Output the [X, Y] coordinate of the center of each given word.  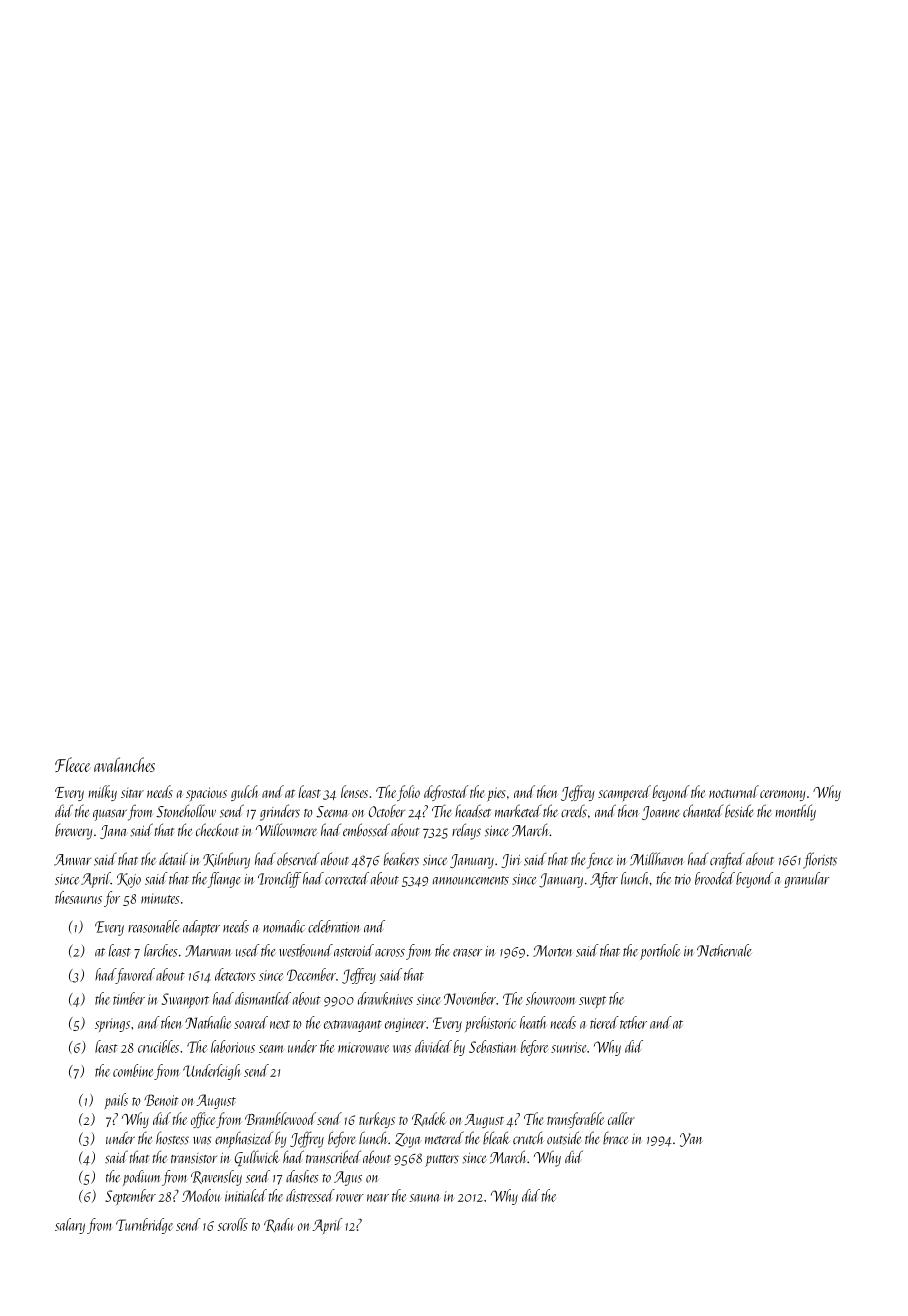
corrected [347, 878]
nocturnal [734, 791]
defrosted [446, 793]
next [280, 1024]
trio [683, 879]
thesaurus [78, 897]
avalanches [124, 764]
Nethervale [724, 950]
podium [141, 1178]
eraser [467, 953]
